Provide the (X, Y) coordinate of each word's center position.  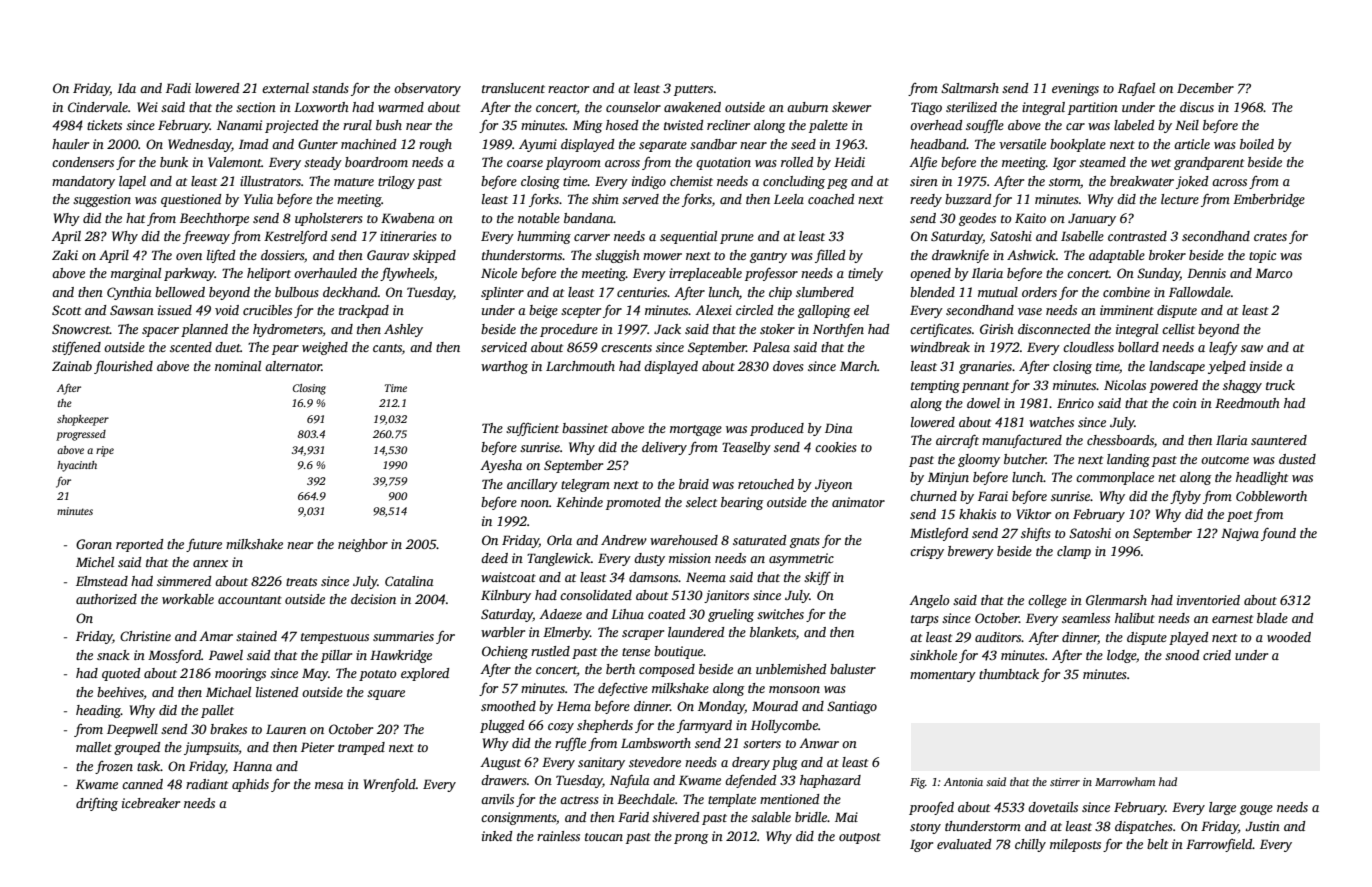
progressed (81, 435)
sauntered (1279, 440)
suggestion (102, 200)
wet (1161, 163)
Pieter (317, 747)
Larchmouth (580, 366)
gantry (768, 257)
